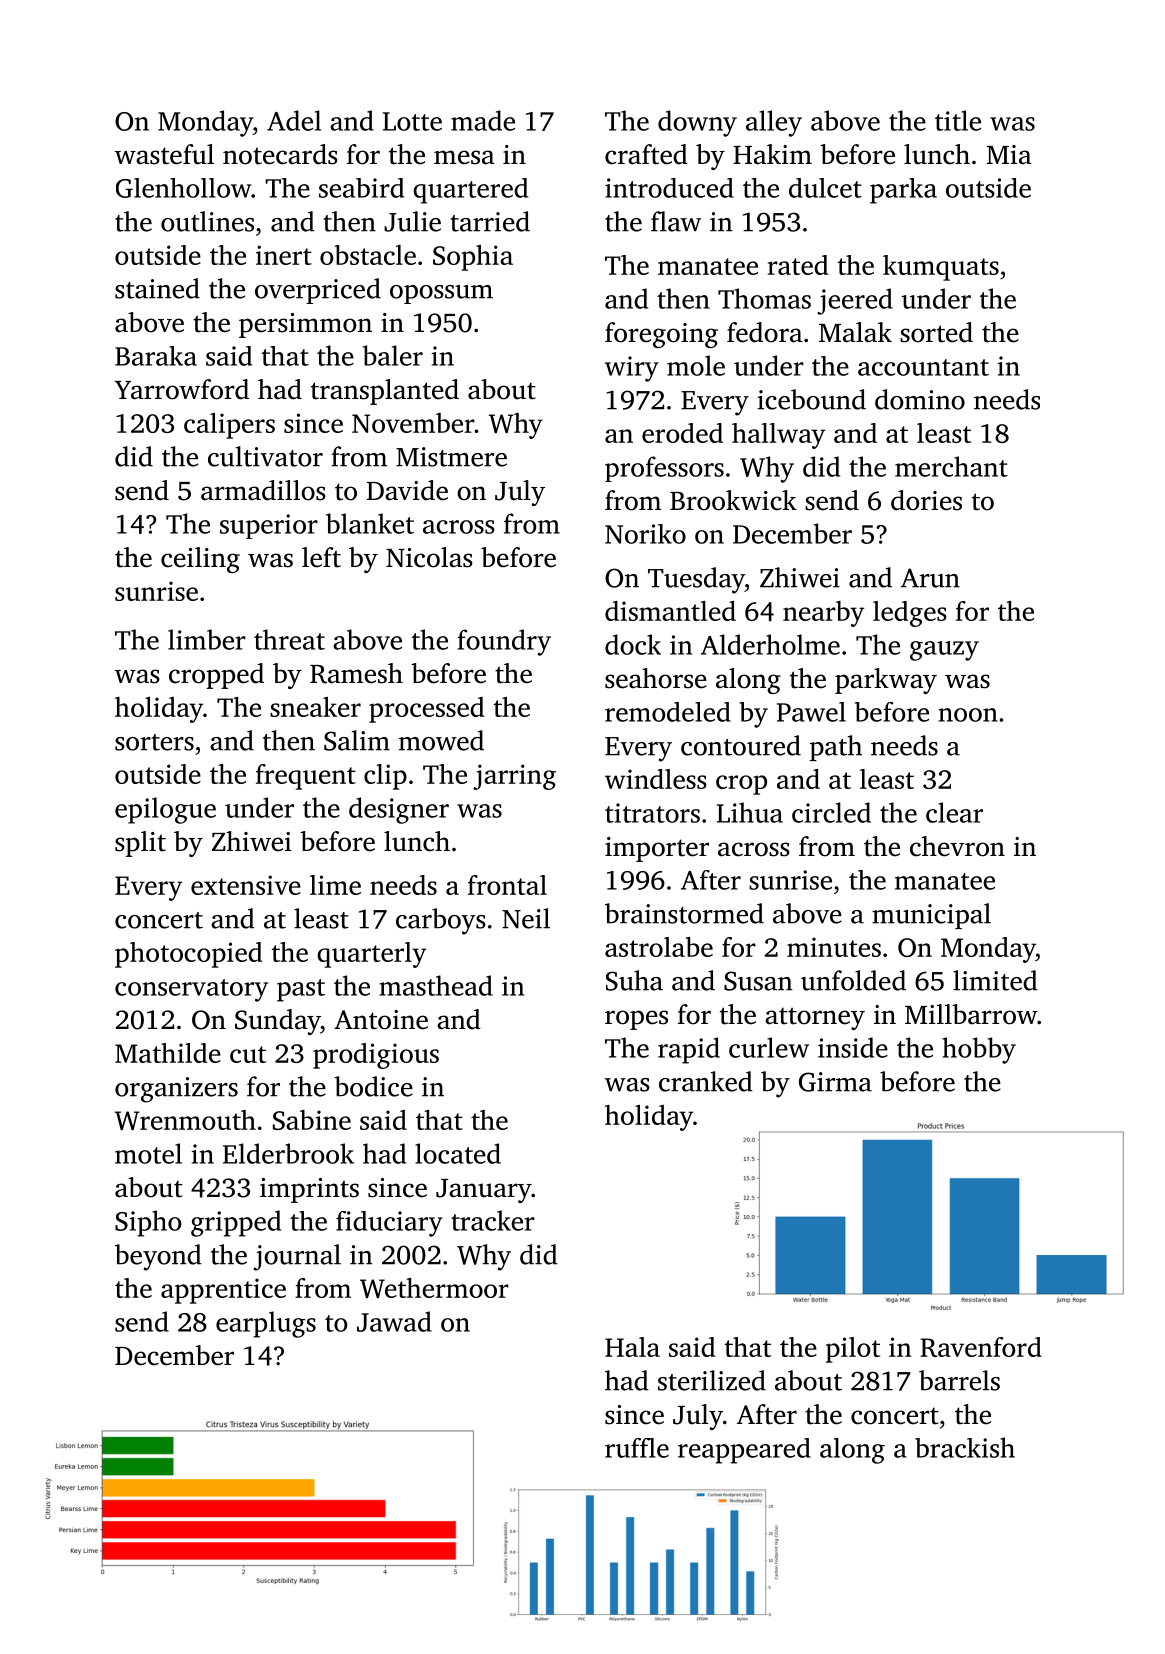  What do you see at coordinates (676, 221) in the screenshot?
I see `flaw` at bounding box center [676, 221].
